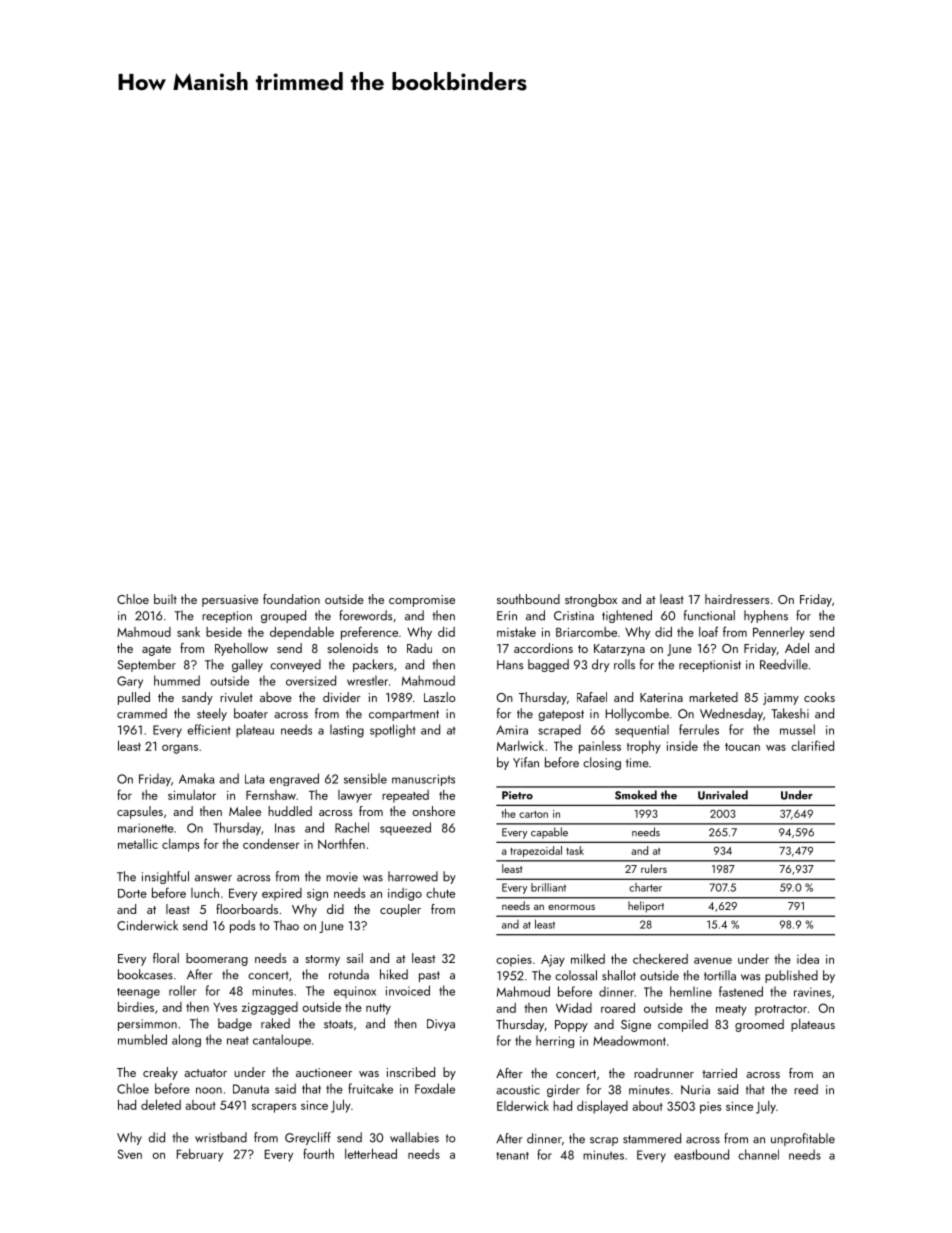 Image resolution: width=952 pixels, height=1233 pixels. Describe the element at coordinates (660, 959) in the image. I see `checkered` at that location.
